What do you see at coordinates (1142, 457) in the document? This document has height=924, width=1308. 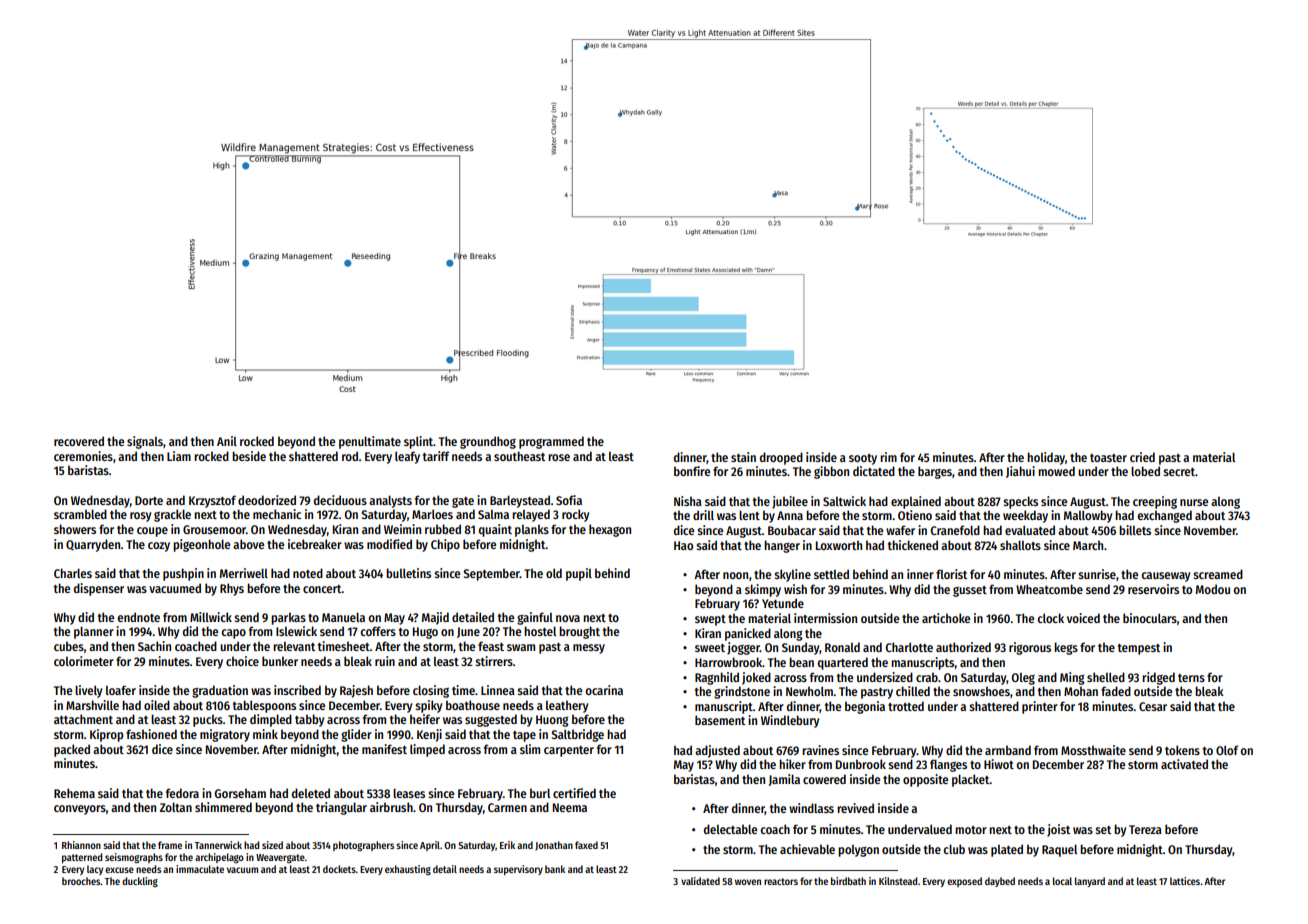 I see `cried` at bounding box center [1142, 457].
